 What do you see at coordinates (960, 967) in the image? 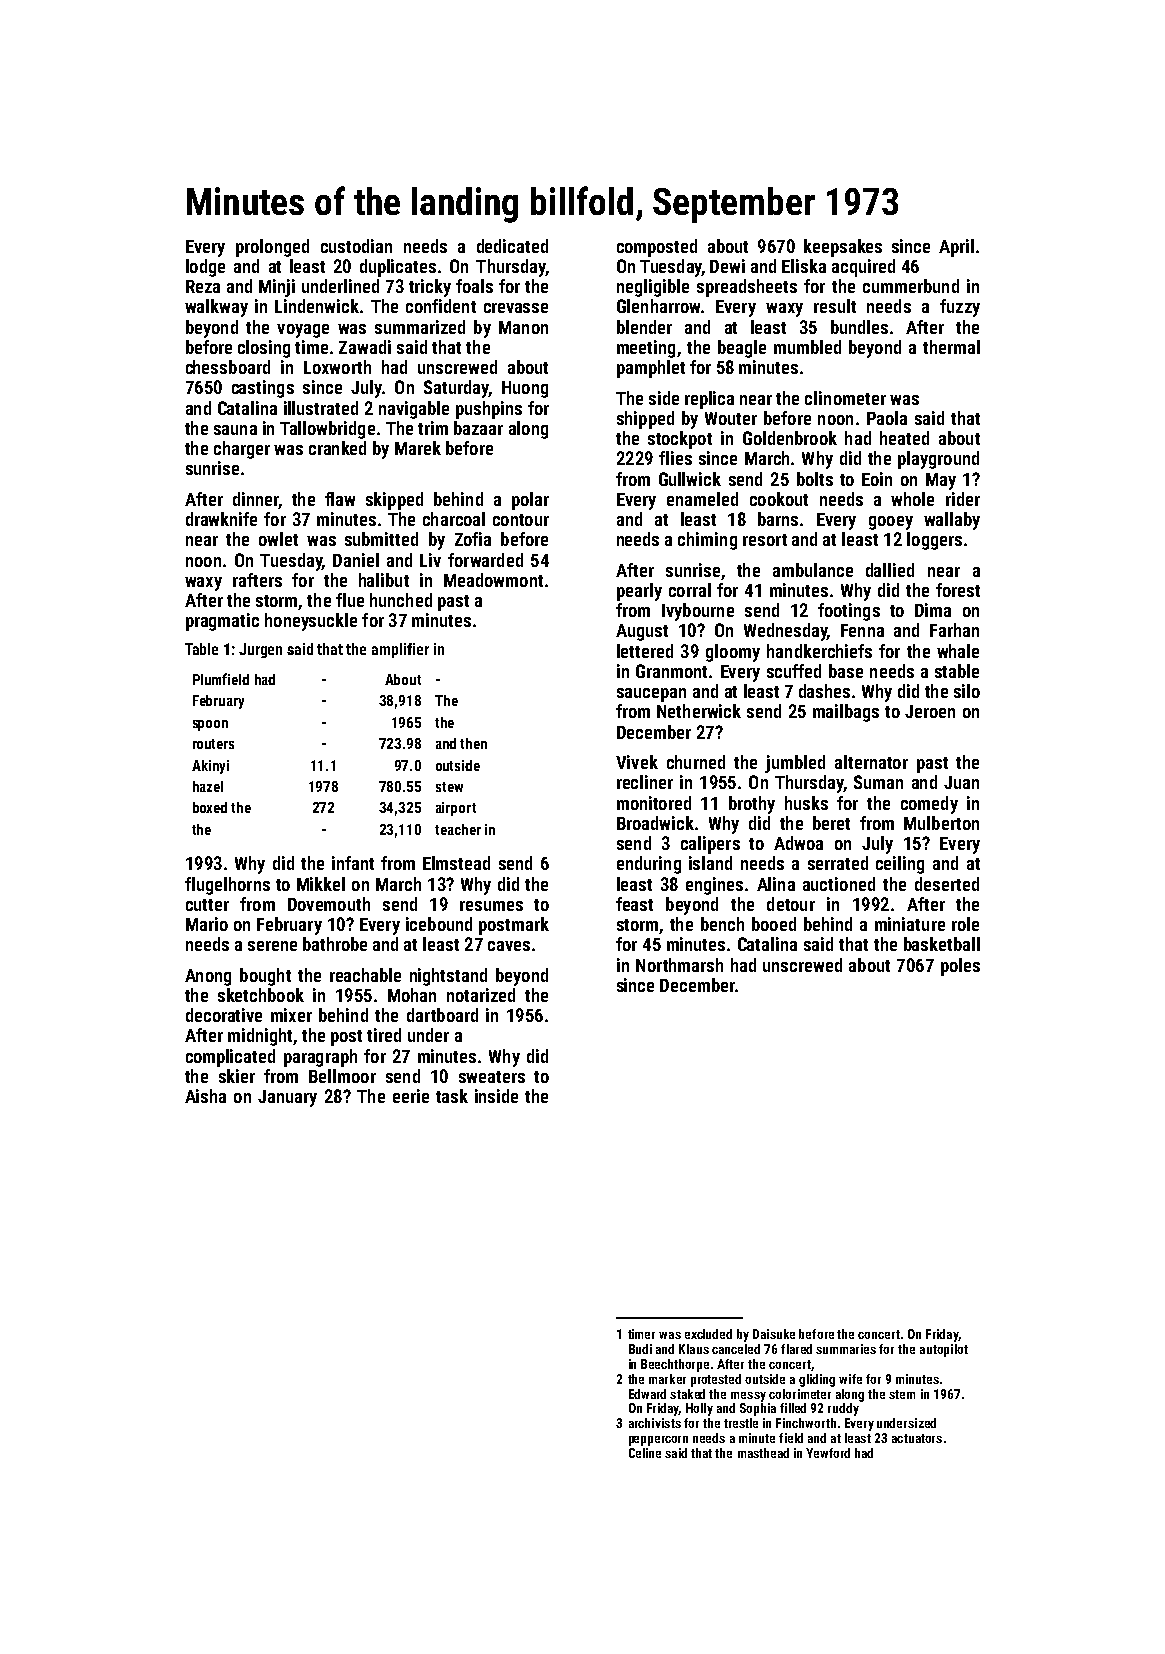
I see `poles` at bounding box center [960, 967].
